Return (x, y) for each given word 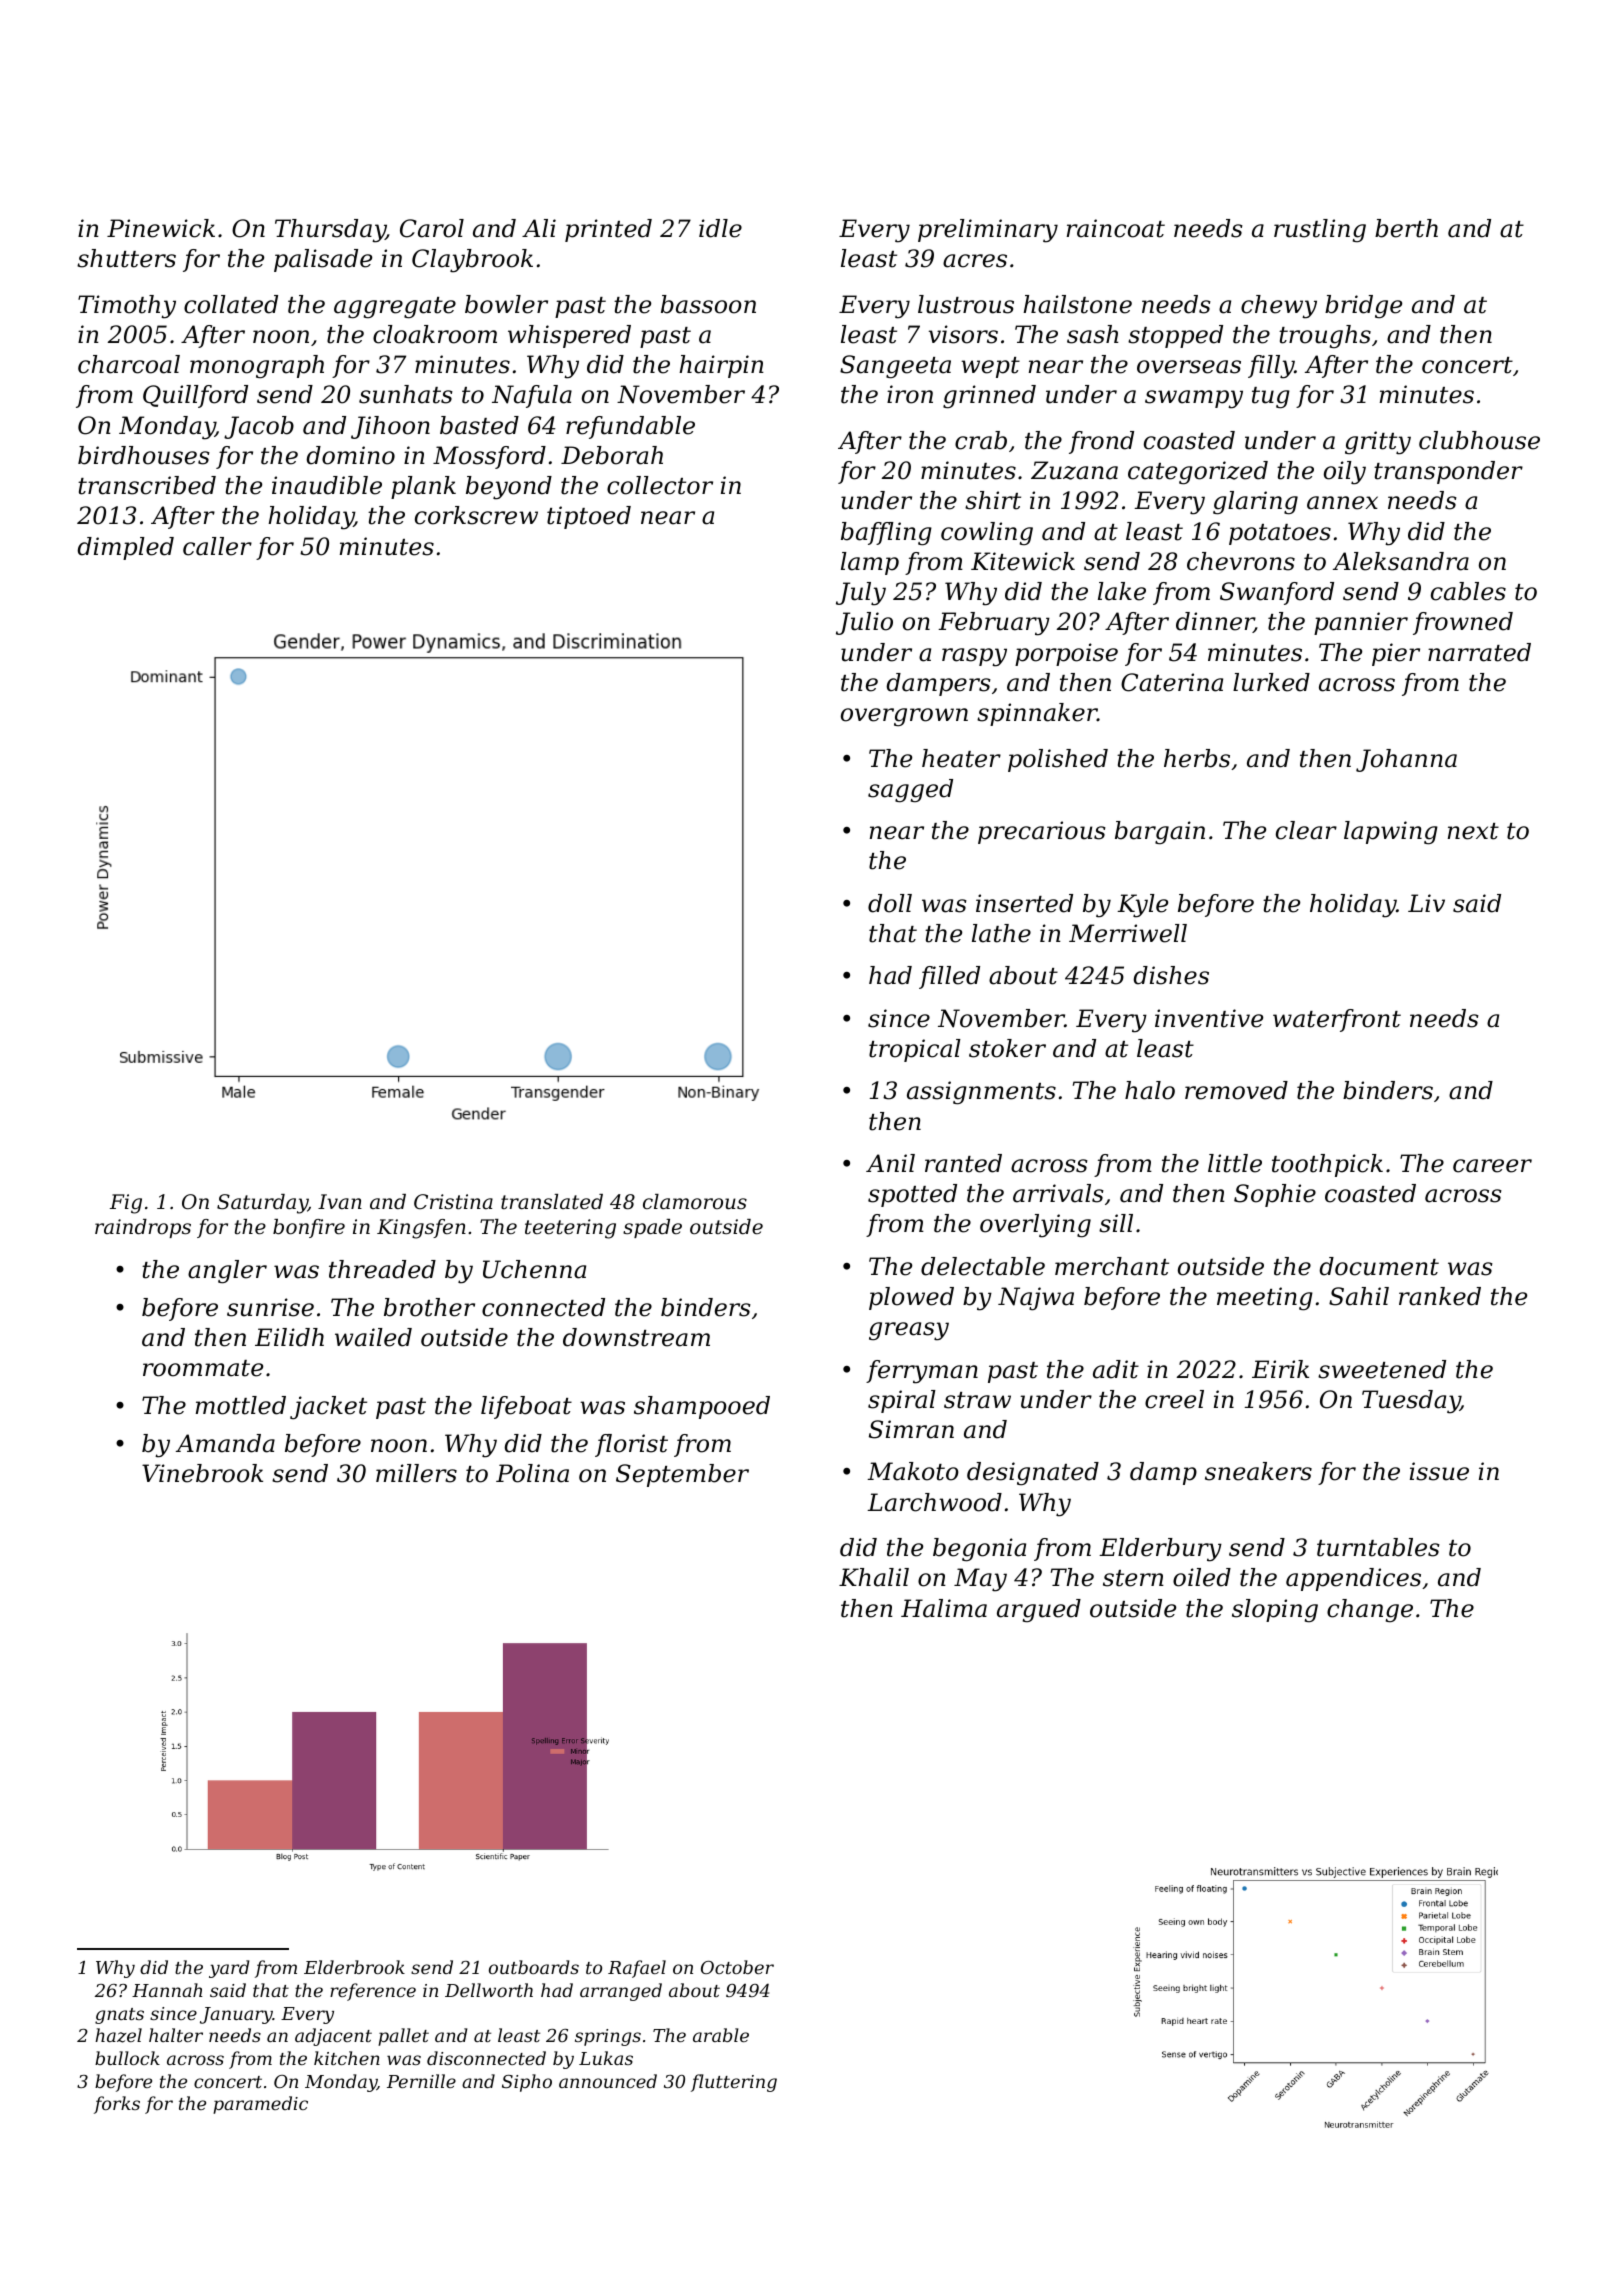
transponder (1448, 472)
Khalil (874, 1577)
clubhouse (1479, 440)
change (1370, 1610)
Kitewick (1023, 561)
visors (963, 334)
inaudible (327, 485)
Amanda (225, 1443)
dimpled (125, 548)
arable (721, 2035)
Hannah (167, 1990)
